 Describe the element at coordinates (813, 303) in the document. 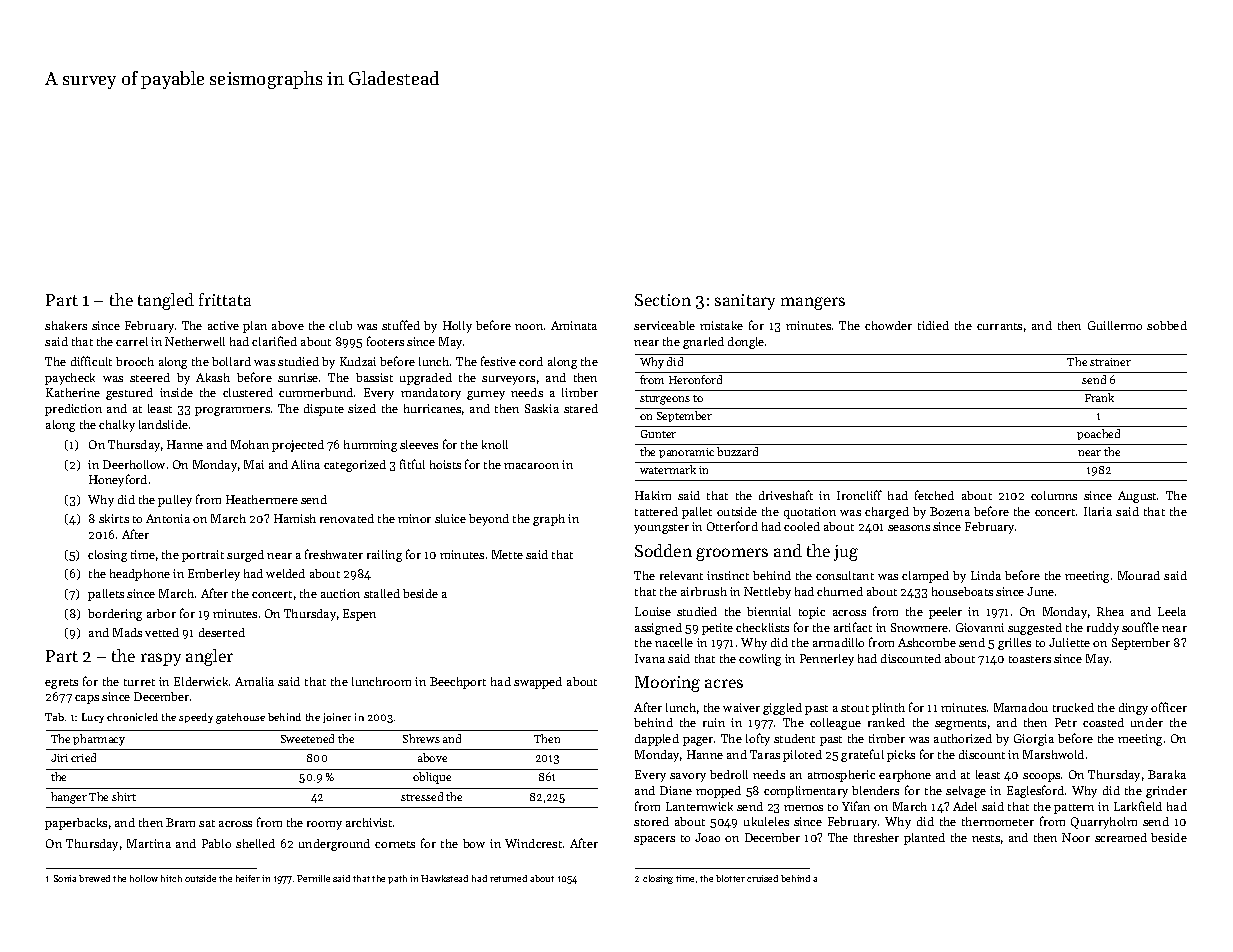

I see `mangers` at that location.
